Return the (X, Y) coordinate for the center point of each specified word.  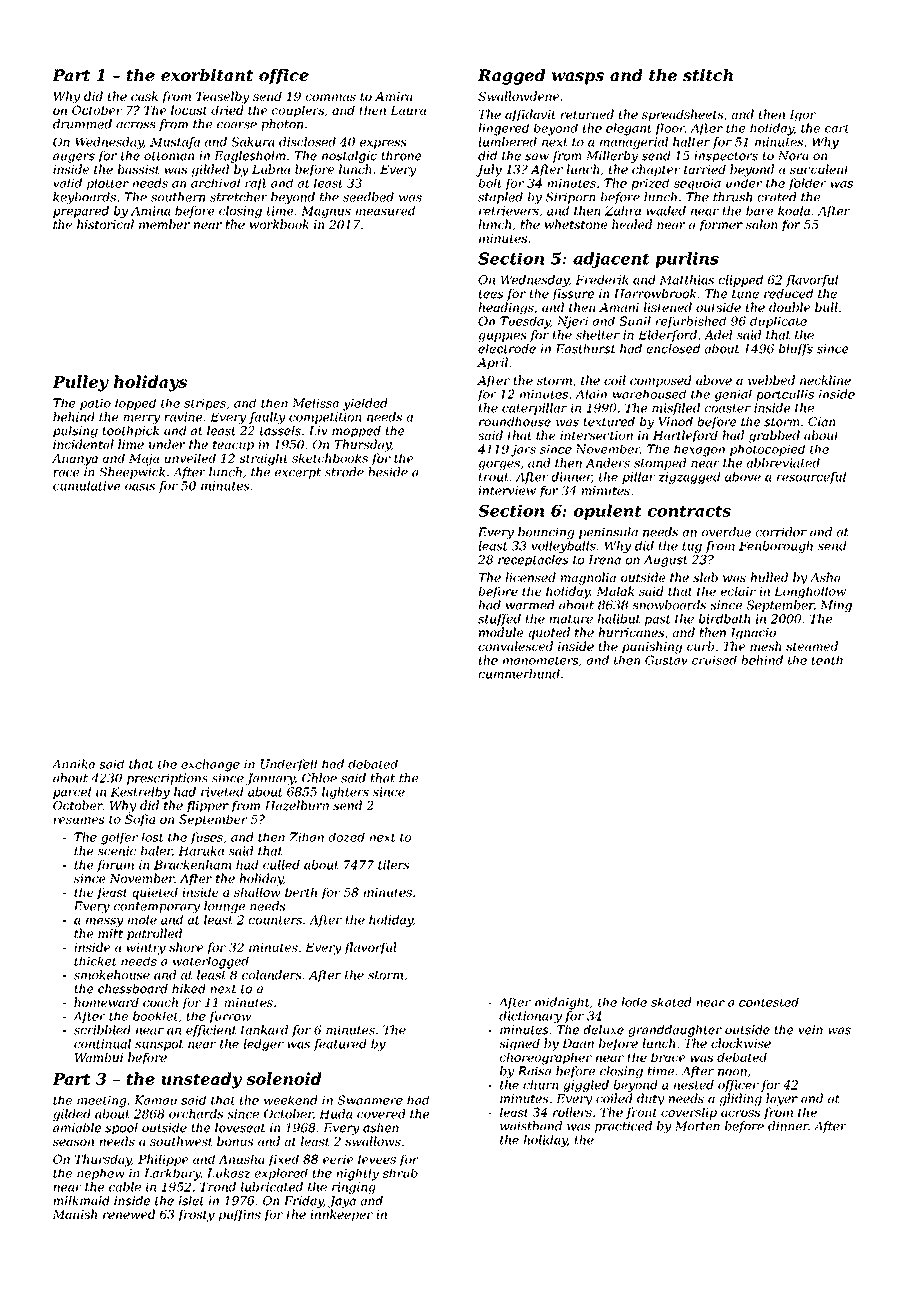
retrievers (509, 211)
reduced (788, 294)
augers (74, 158)
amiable (77, 1128)
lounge (224, 907)
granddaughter (675, 1031)
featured (340, 1045)
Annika (73, 764)
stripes (205, 404)
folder (807, 184)
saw (537, 157)
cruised (714, 660)
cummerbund (519, 674)
